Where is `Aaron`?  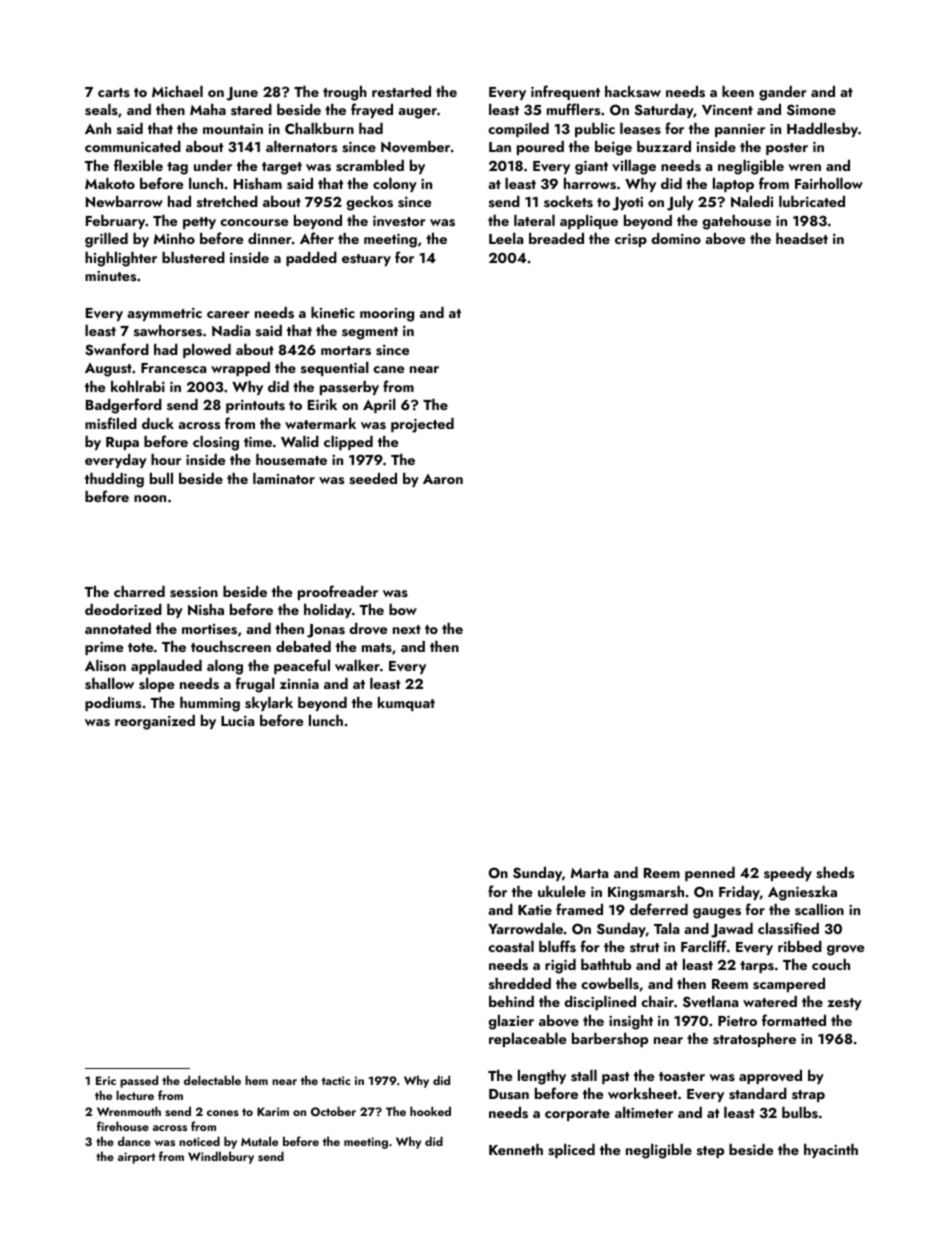
Aaron is located at coordinates (443, 479).
